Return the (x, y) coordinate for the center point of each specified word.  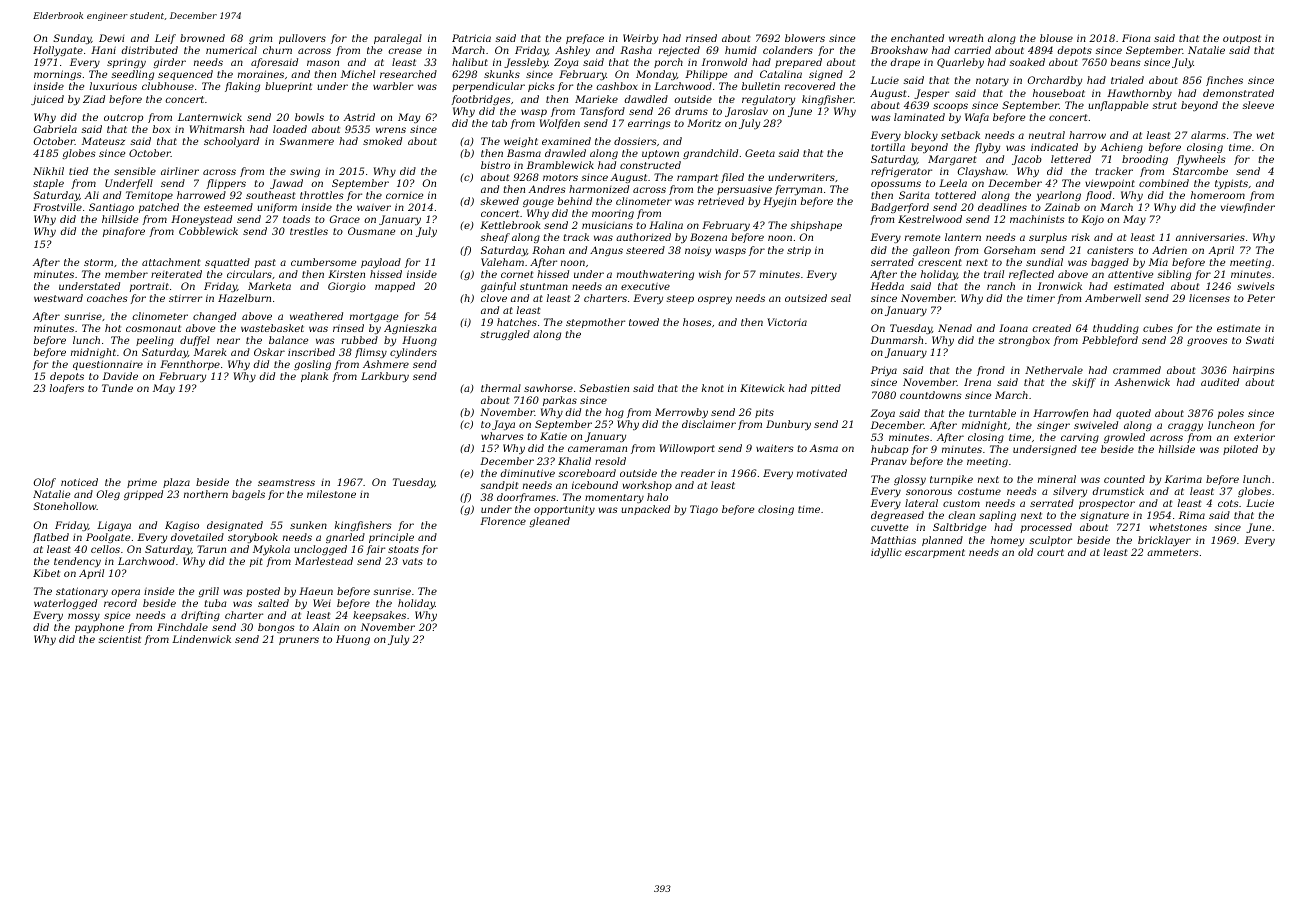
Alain (325, 627)
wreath (966, 38)
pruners (299, 641)
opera (125, 593)
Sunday (72, 39)
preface (585, 39)
